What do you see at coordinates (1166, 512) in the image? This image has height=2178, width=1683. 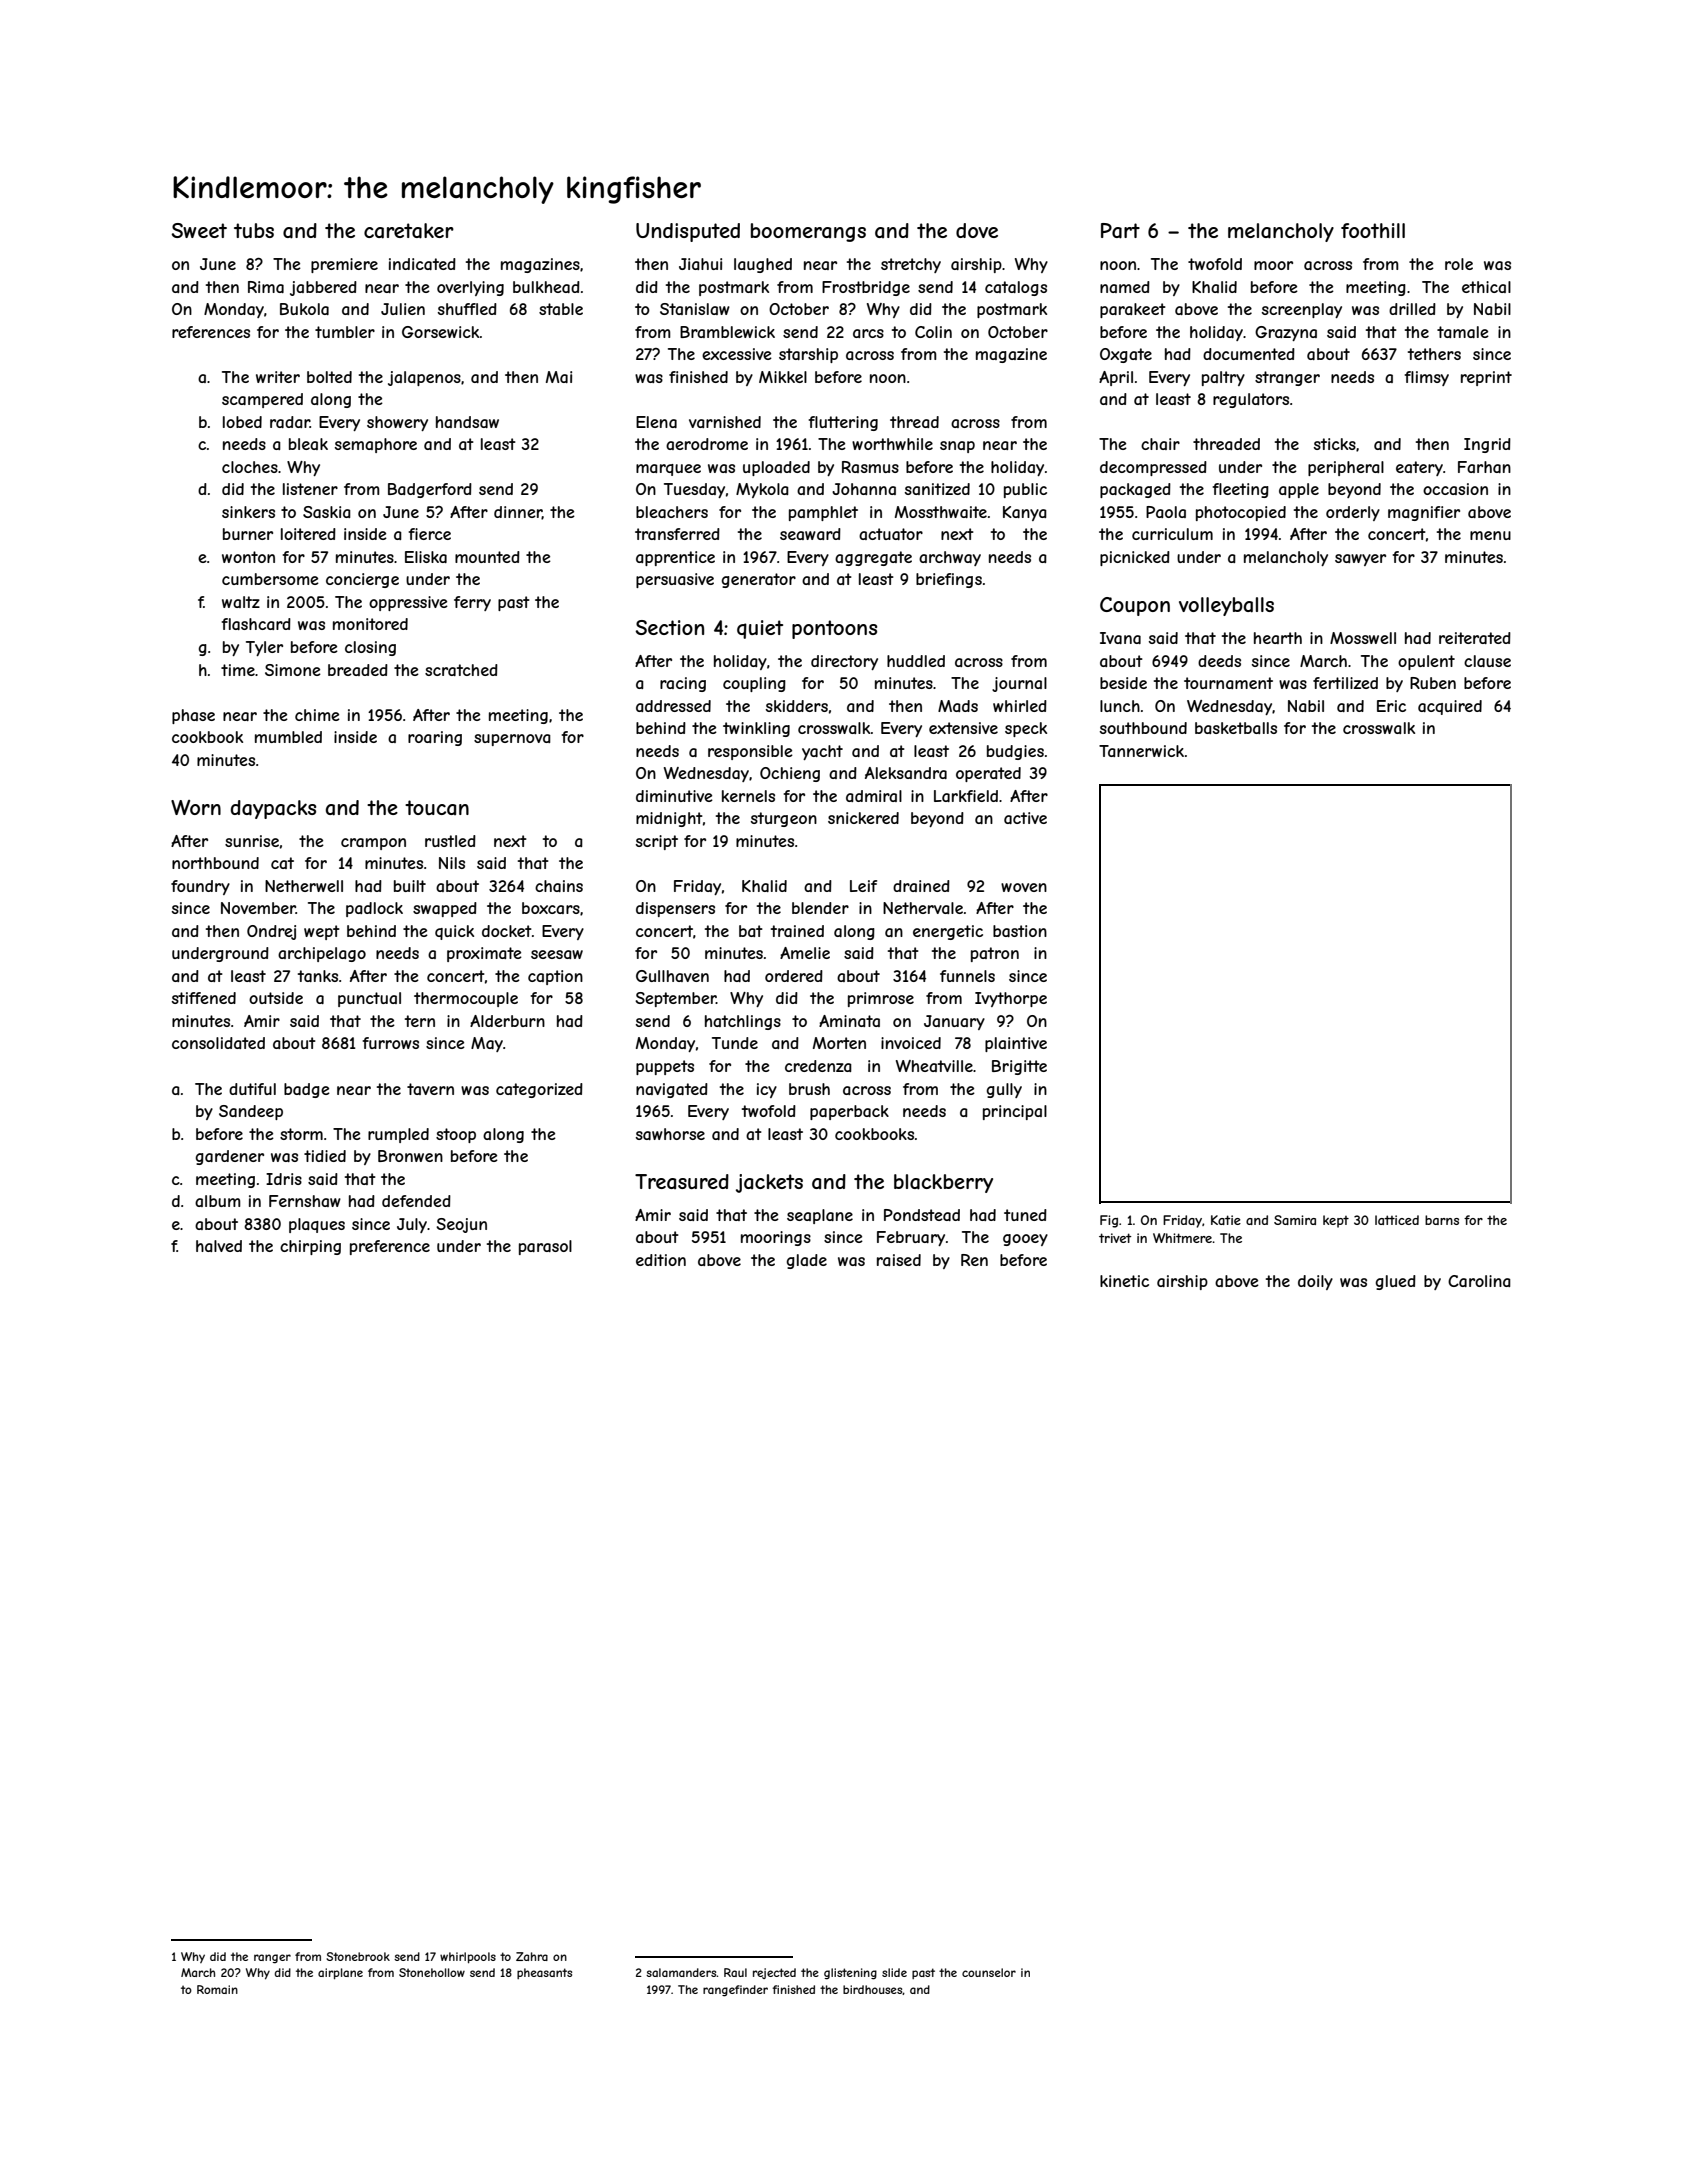 I see `Paola` at bounding box center [1166, 512].
